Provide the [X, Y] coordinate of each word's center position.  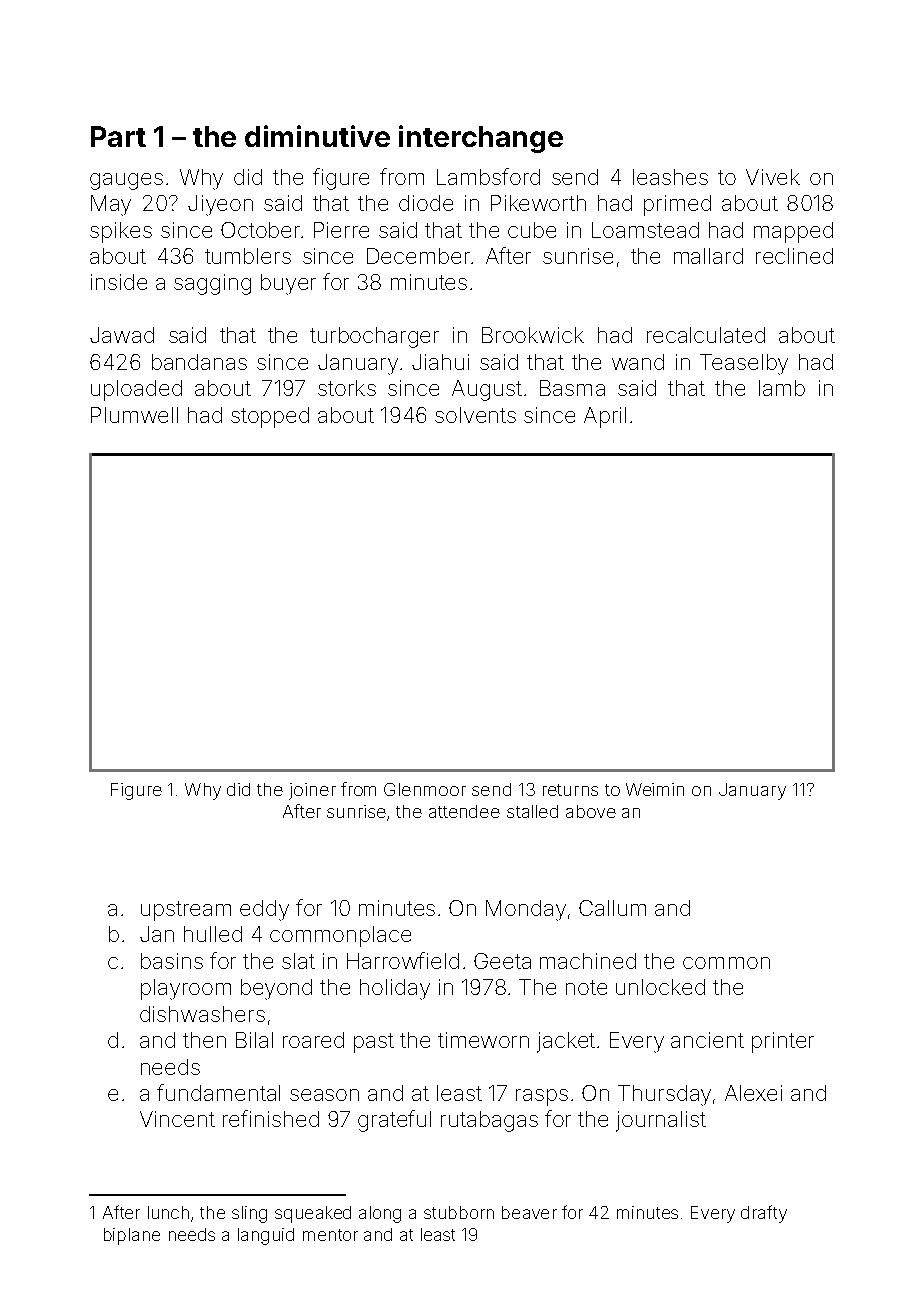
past [374, 1043]
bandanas [199, 362]
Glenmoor [425, 789]
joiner [312, 791]
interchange [481, 139]
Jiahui [440, 362]
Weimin [655, 789]
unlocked [660, 987]
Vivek [773, 177]
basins [172, 961]
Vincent [177, 1119]
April [605, 417]
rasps [542, 1097]
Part [118, 136]
